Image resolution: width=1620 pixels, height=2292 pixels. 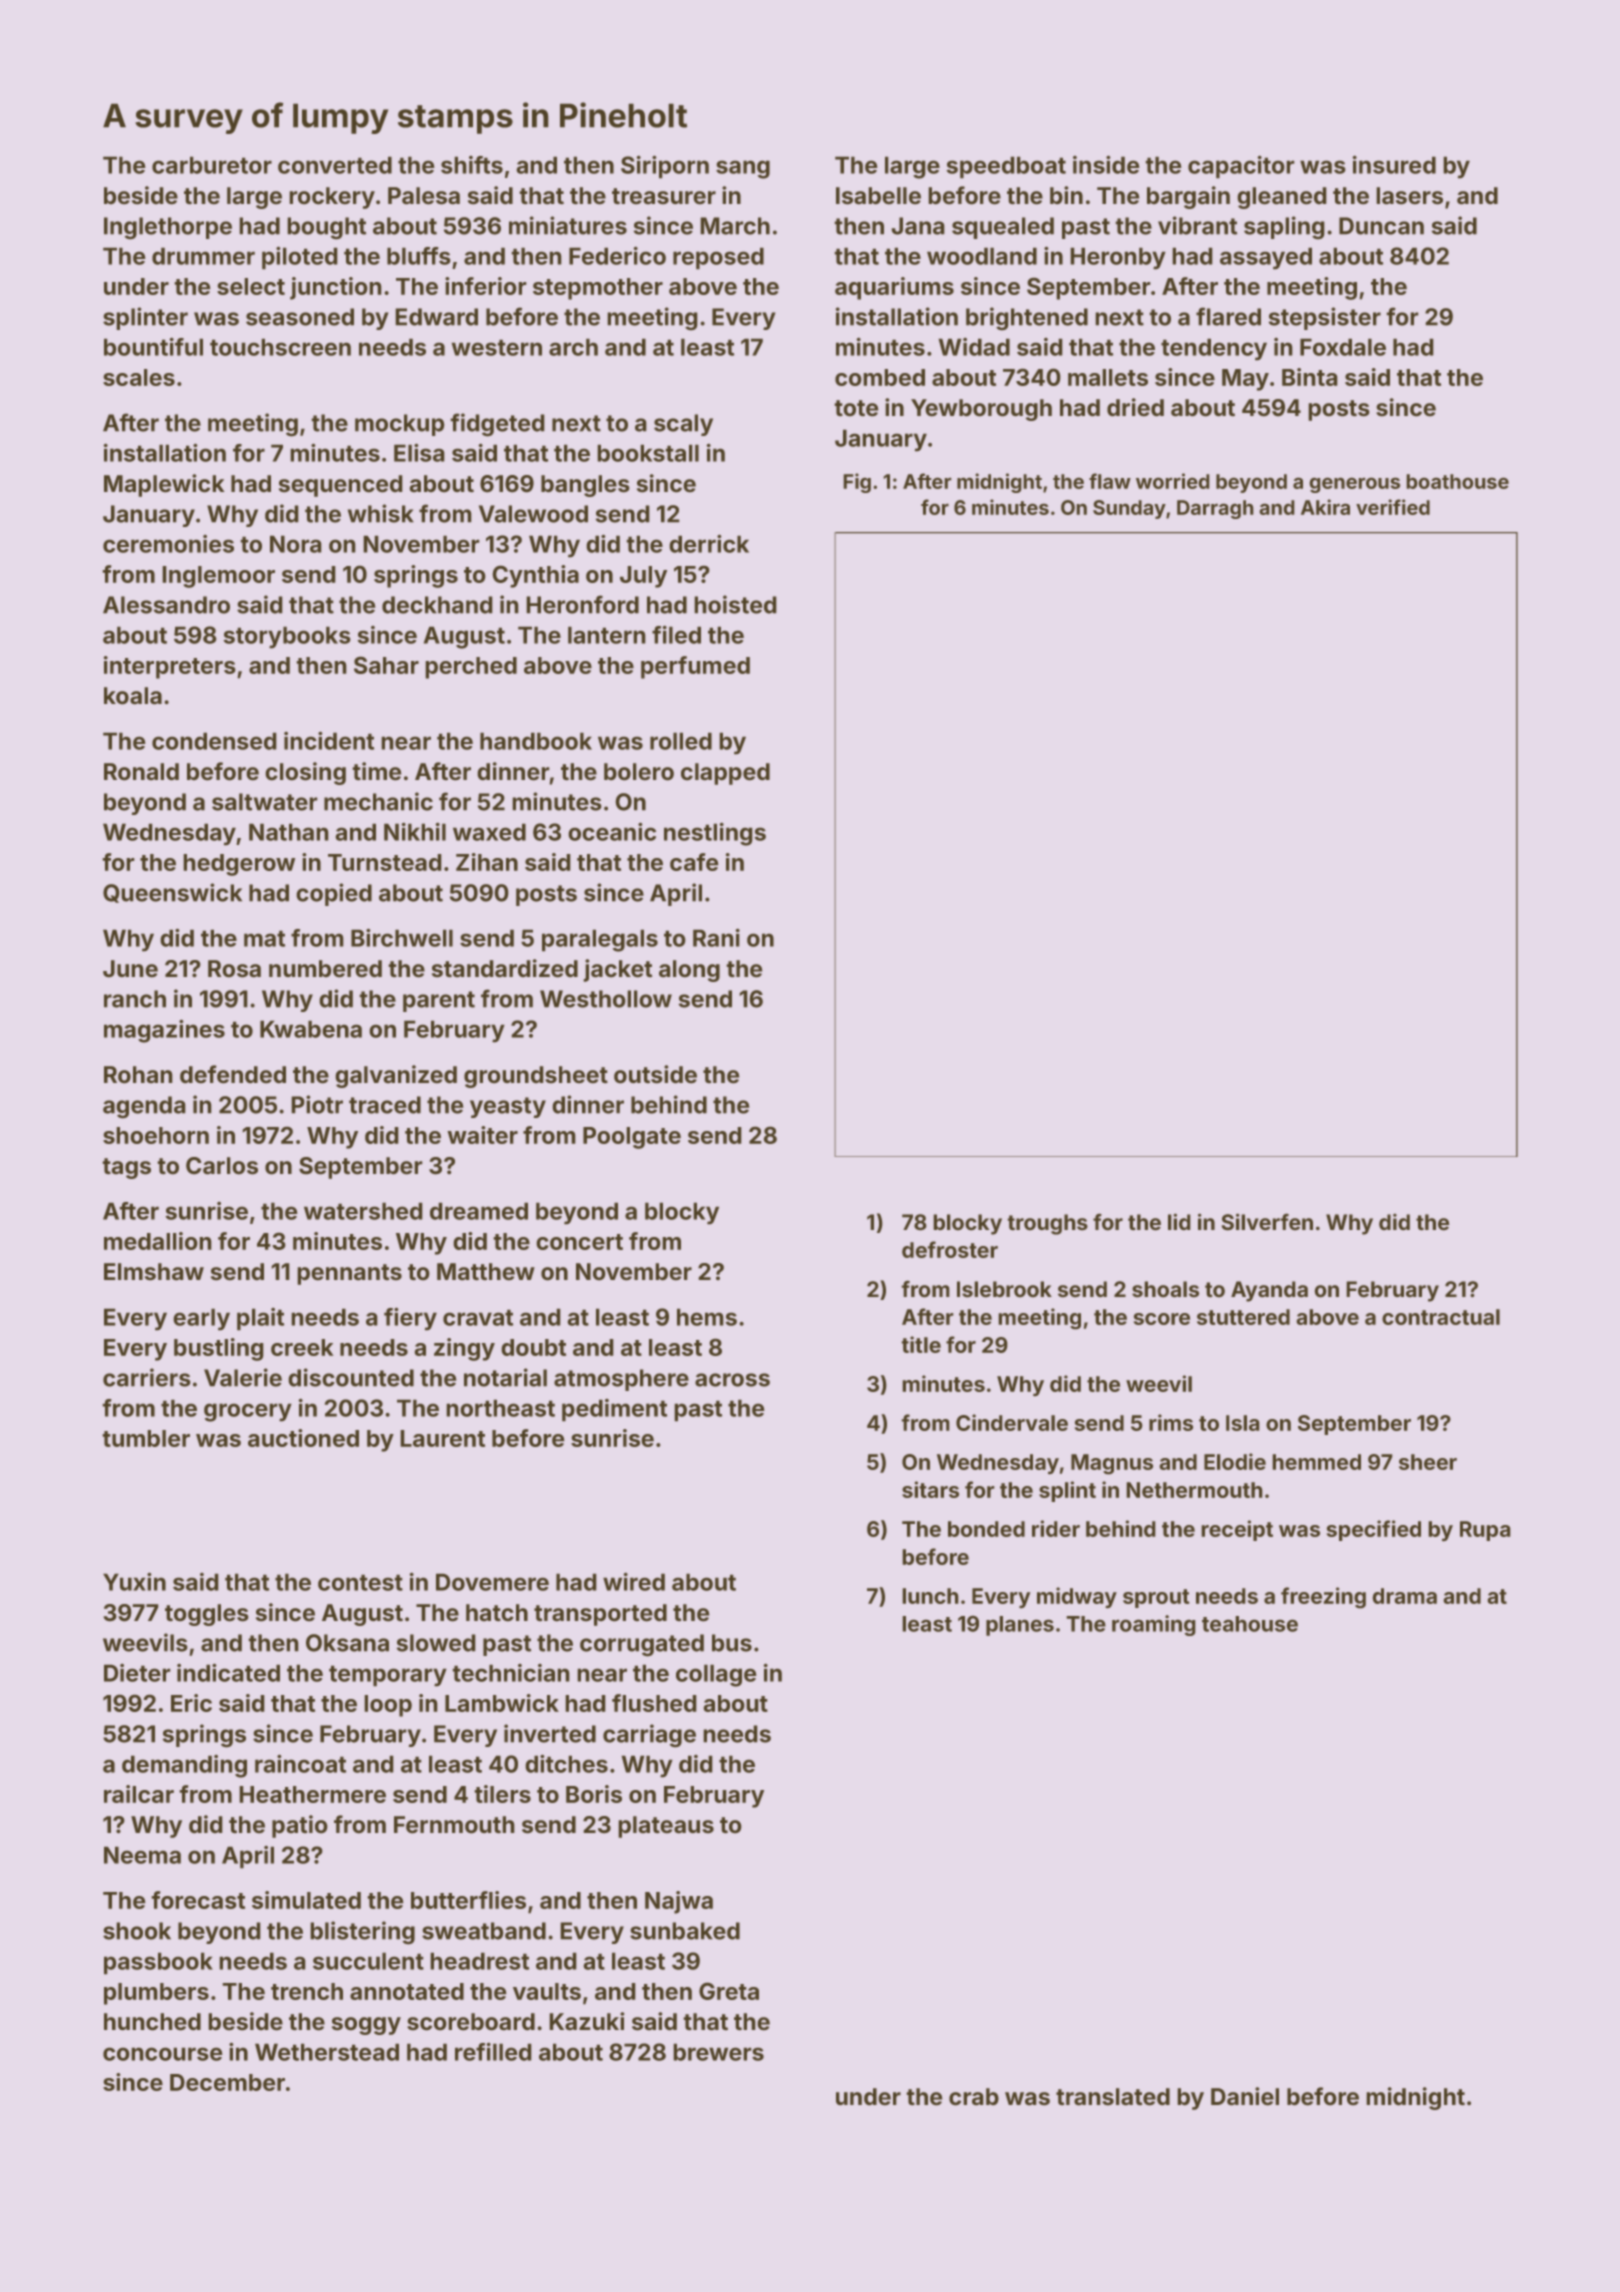 I want to click on Yuxin, so click(x=134, y=1581).
